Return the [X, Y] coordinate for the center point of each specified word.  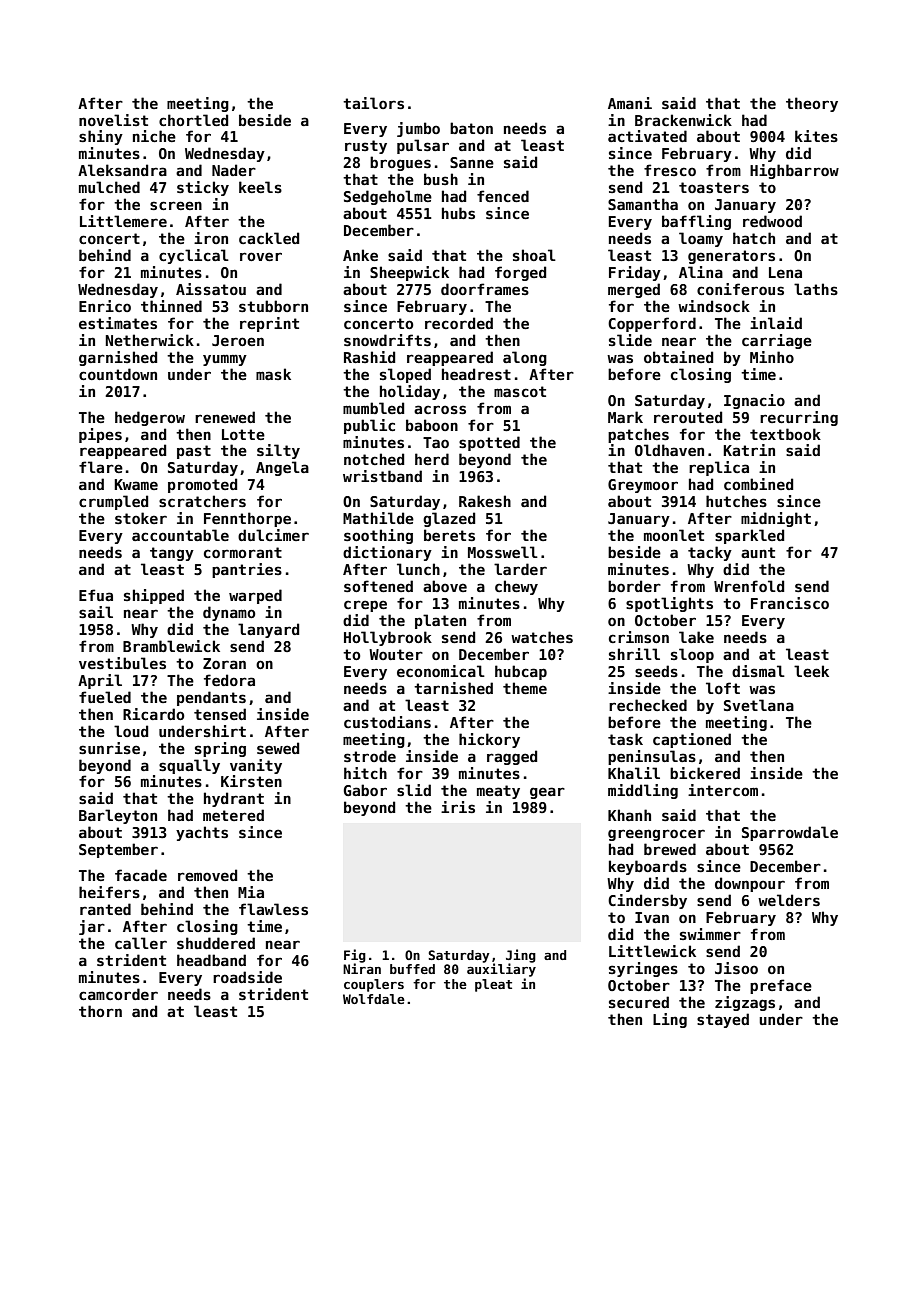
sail [96, 612]
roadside [247, 977]
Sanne [472, 162]
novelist [113, 120]
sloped [405, 375]
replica [719, 468]
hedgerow [150, 418]
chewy [516, 587]
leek [811, 671]
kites [816, 136]
